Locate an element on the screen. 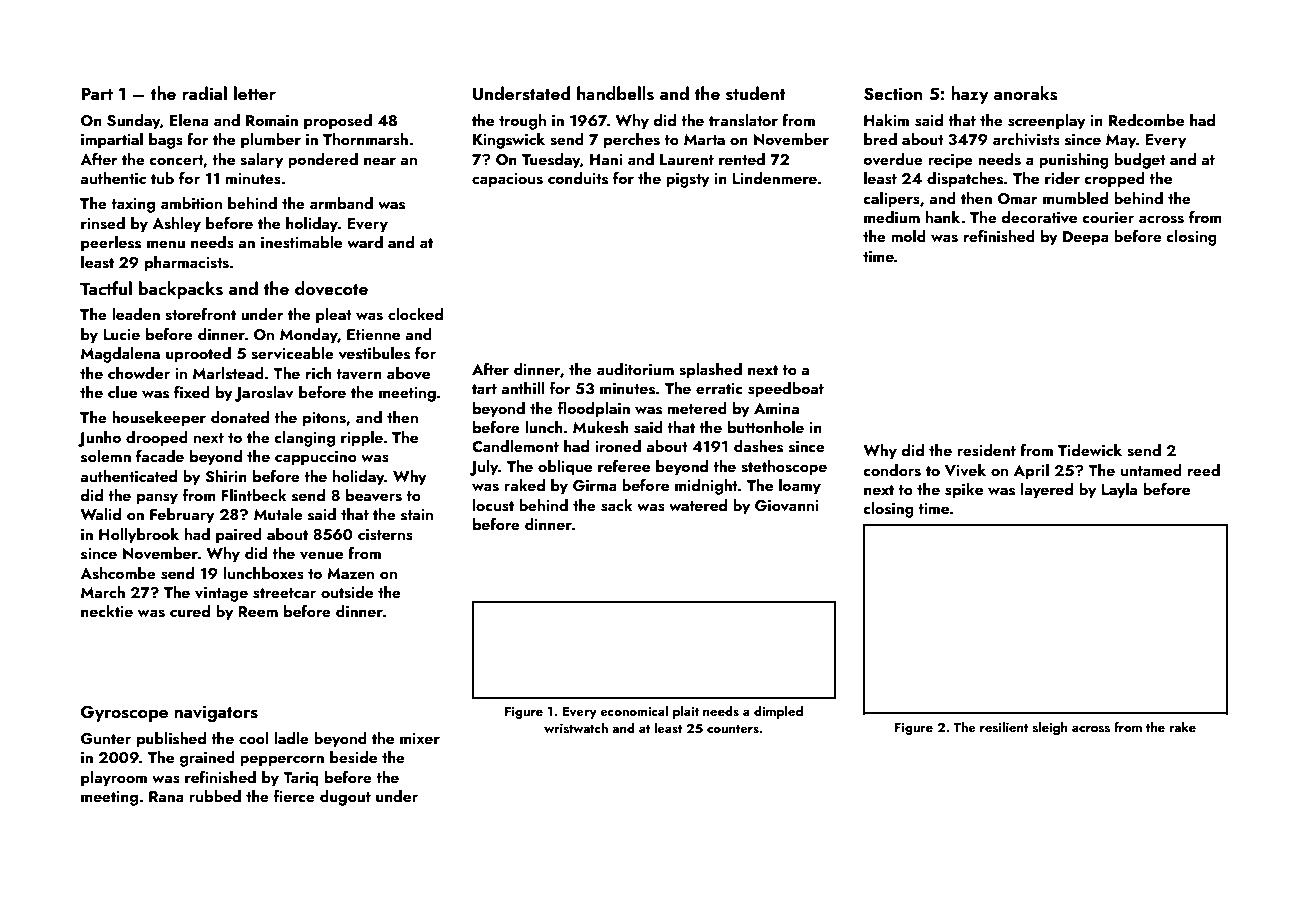 The height and width of the screenshot is (924, 1308). locust is located at coordinates (493, 505).
